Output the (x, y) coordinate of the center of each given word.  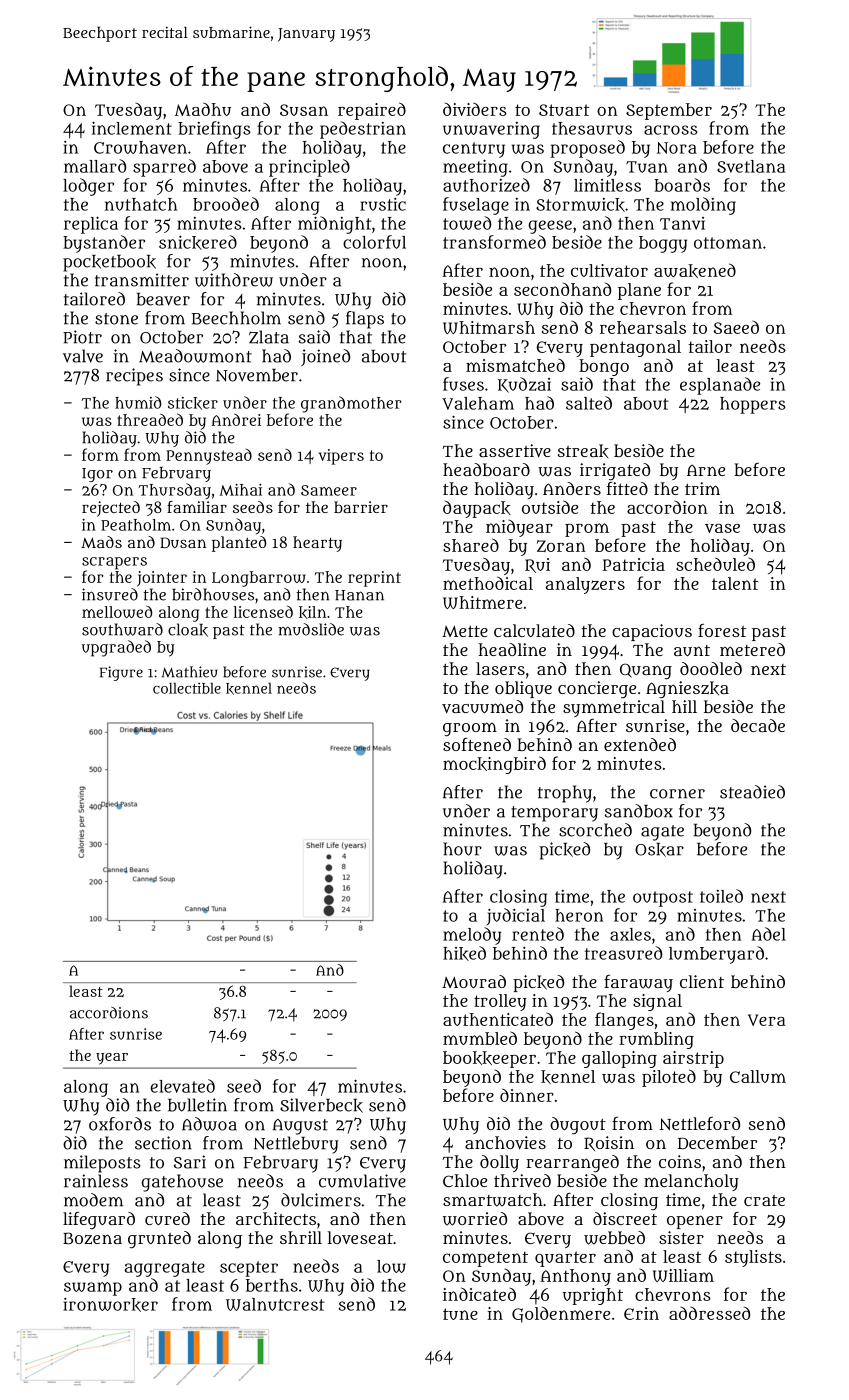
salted (589, 403)
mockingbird (494, 765)
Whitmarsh (489, 327)
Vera (767, 1020)
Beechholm (236, 318)
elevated (182, 1086)
